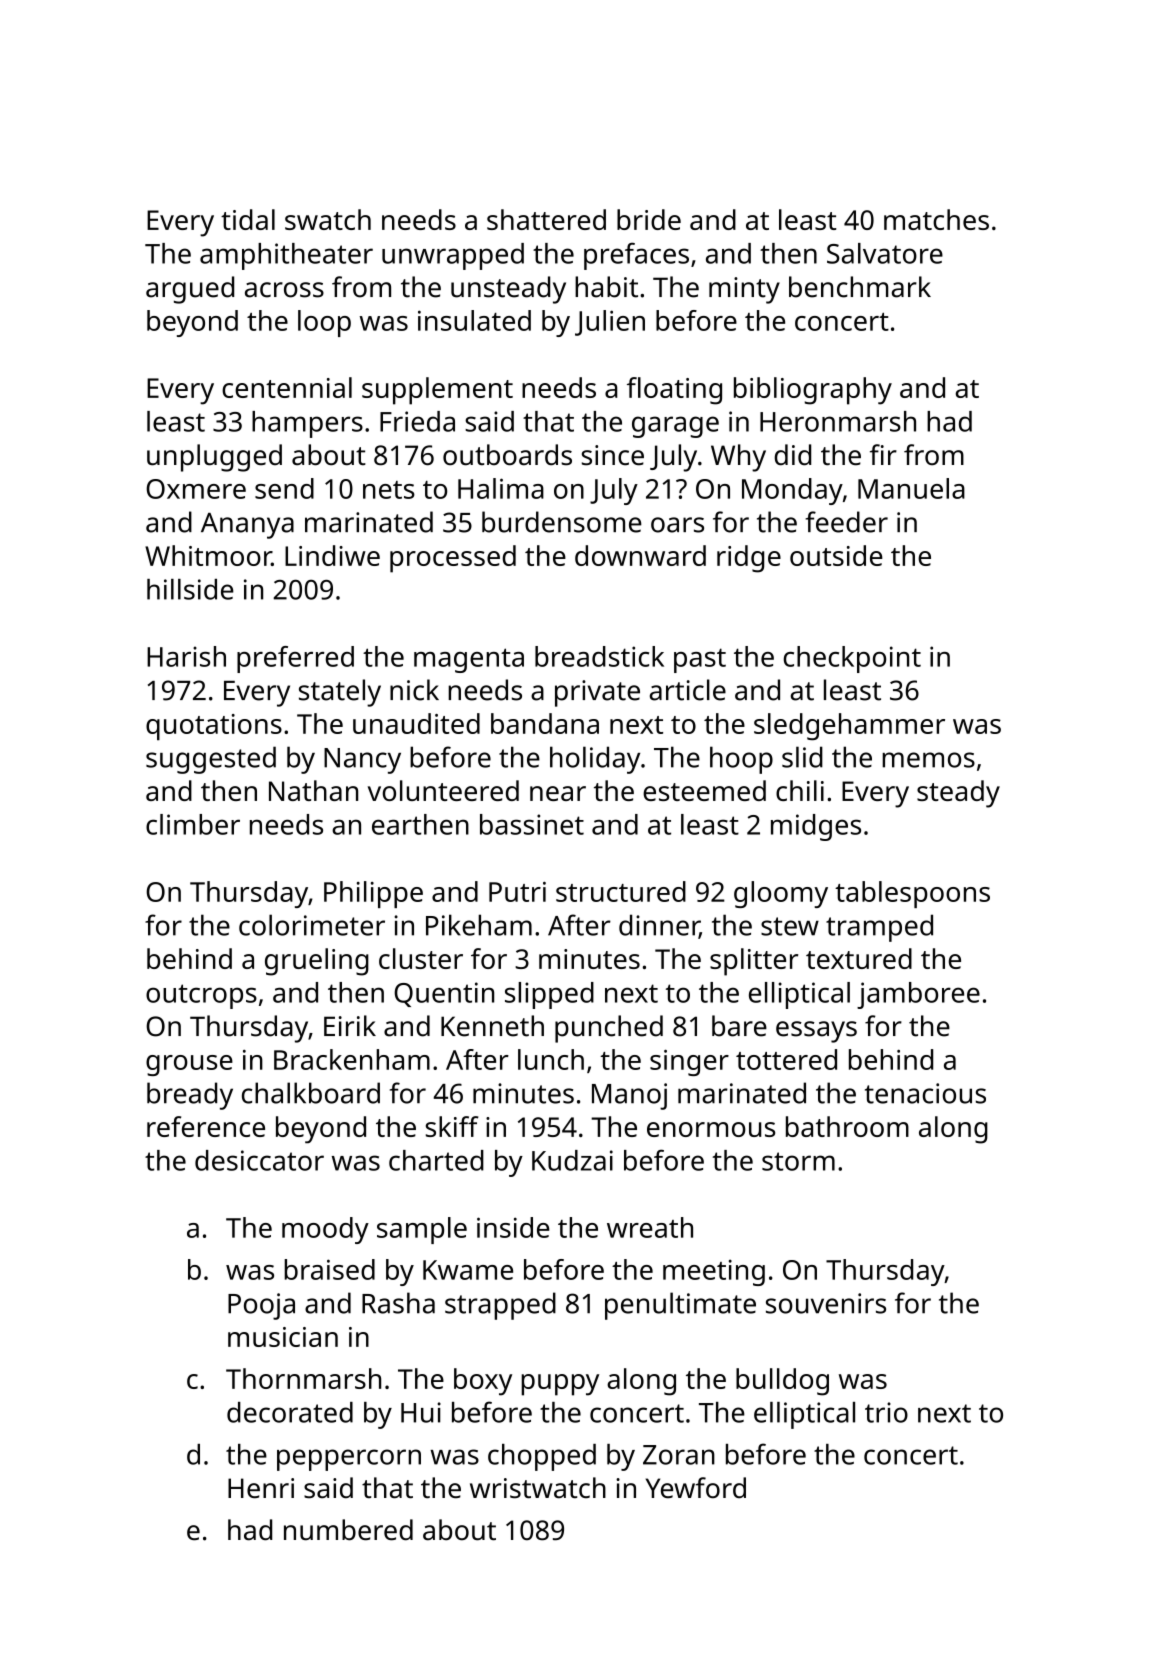  What do you see at coordinates (936, 219) in the screenshot?
I see `matches` at bounding box center [936, 219].
